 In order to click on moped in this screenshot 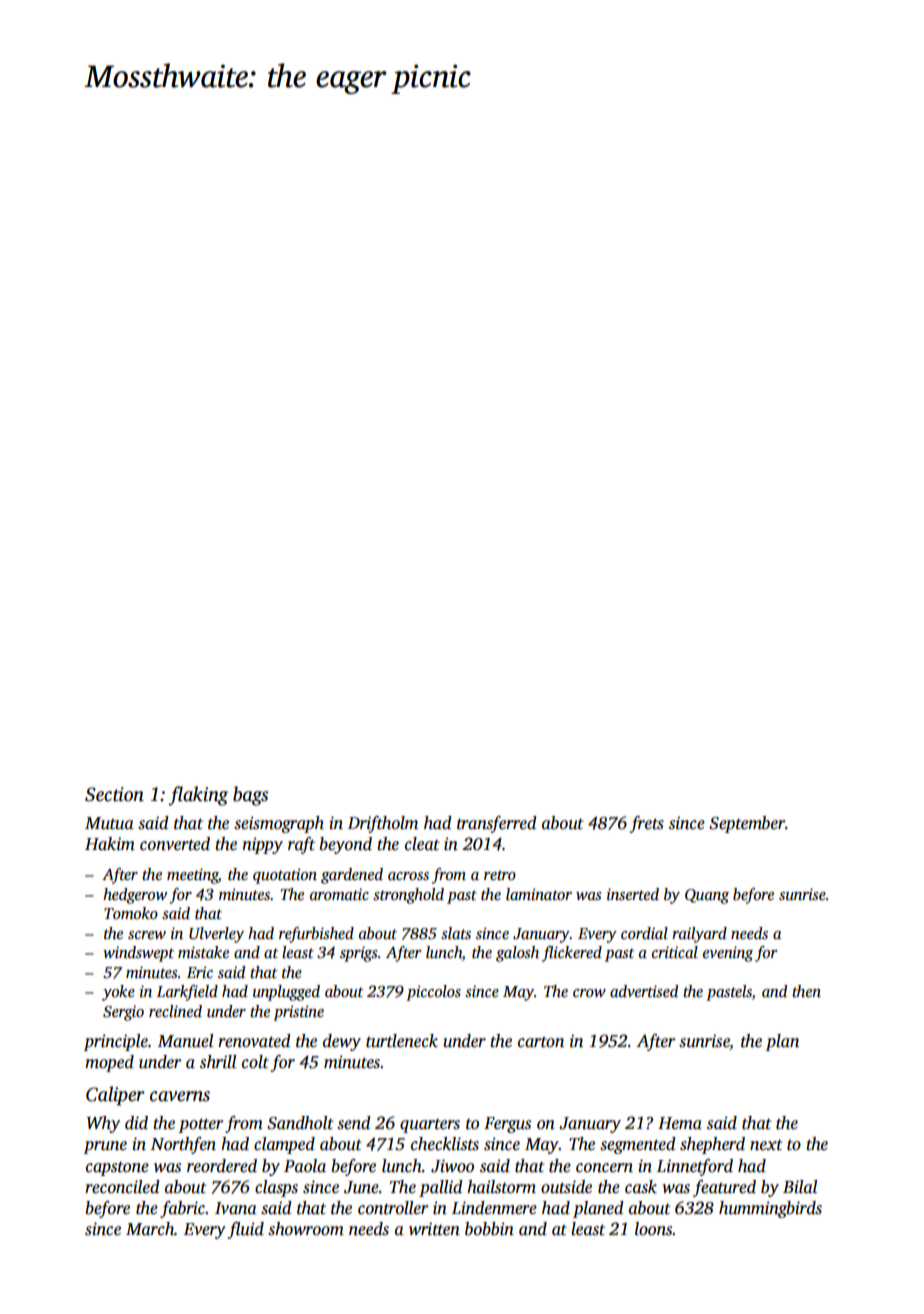, I will do `click(109, 1063)`.
